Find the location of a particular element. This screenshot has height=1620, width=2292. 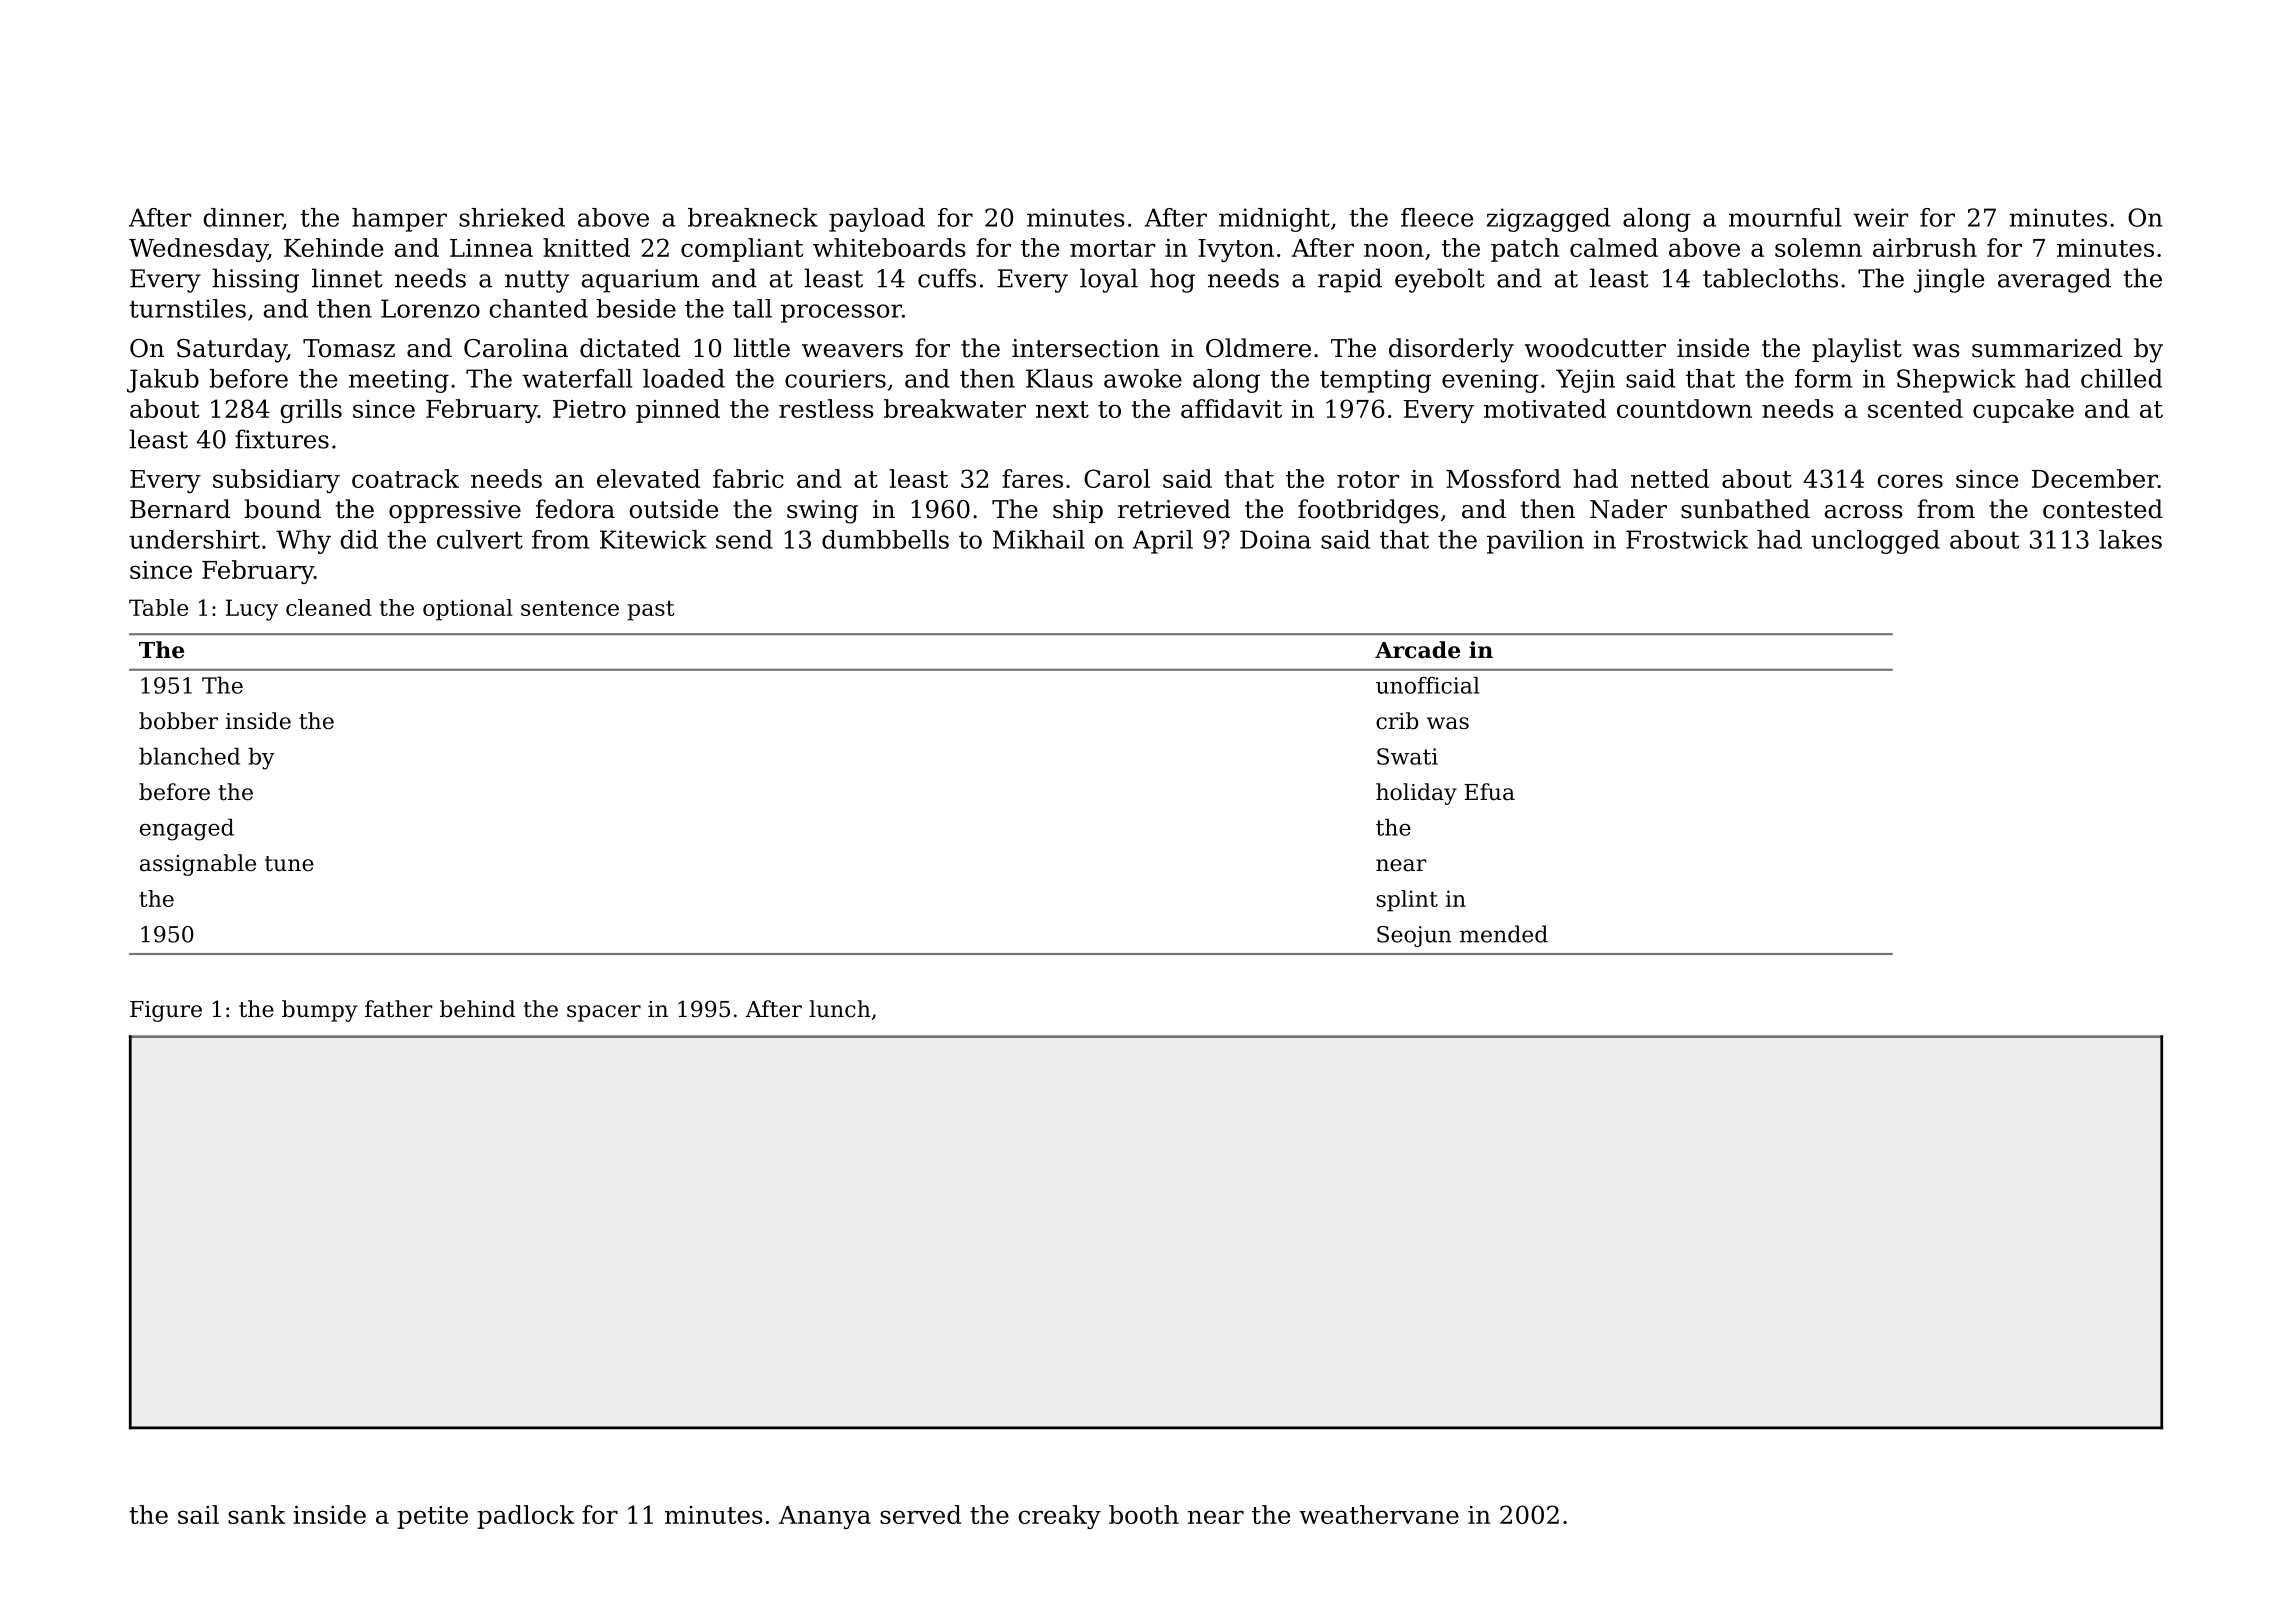

weir is located at coordinates (1880, 217).
